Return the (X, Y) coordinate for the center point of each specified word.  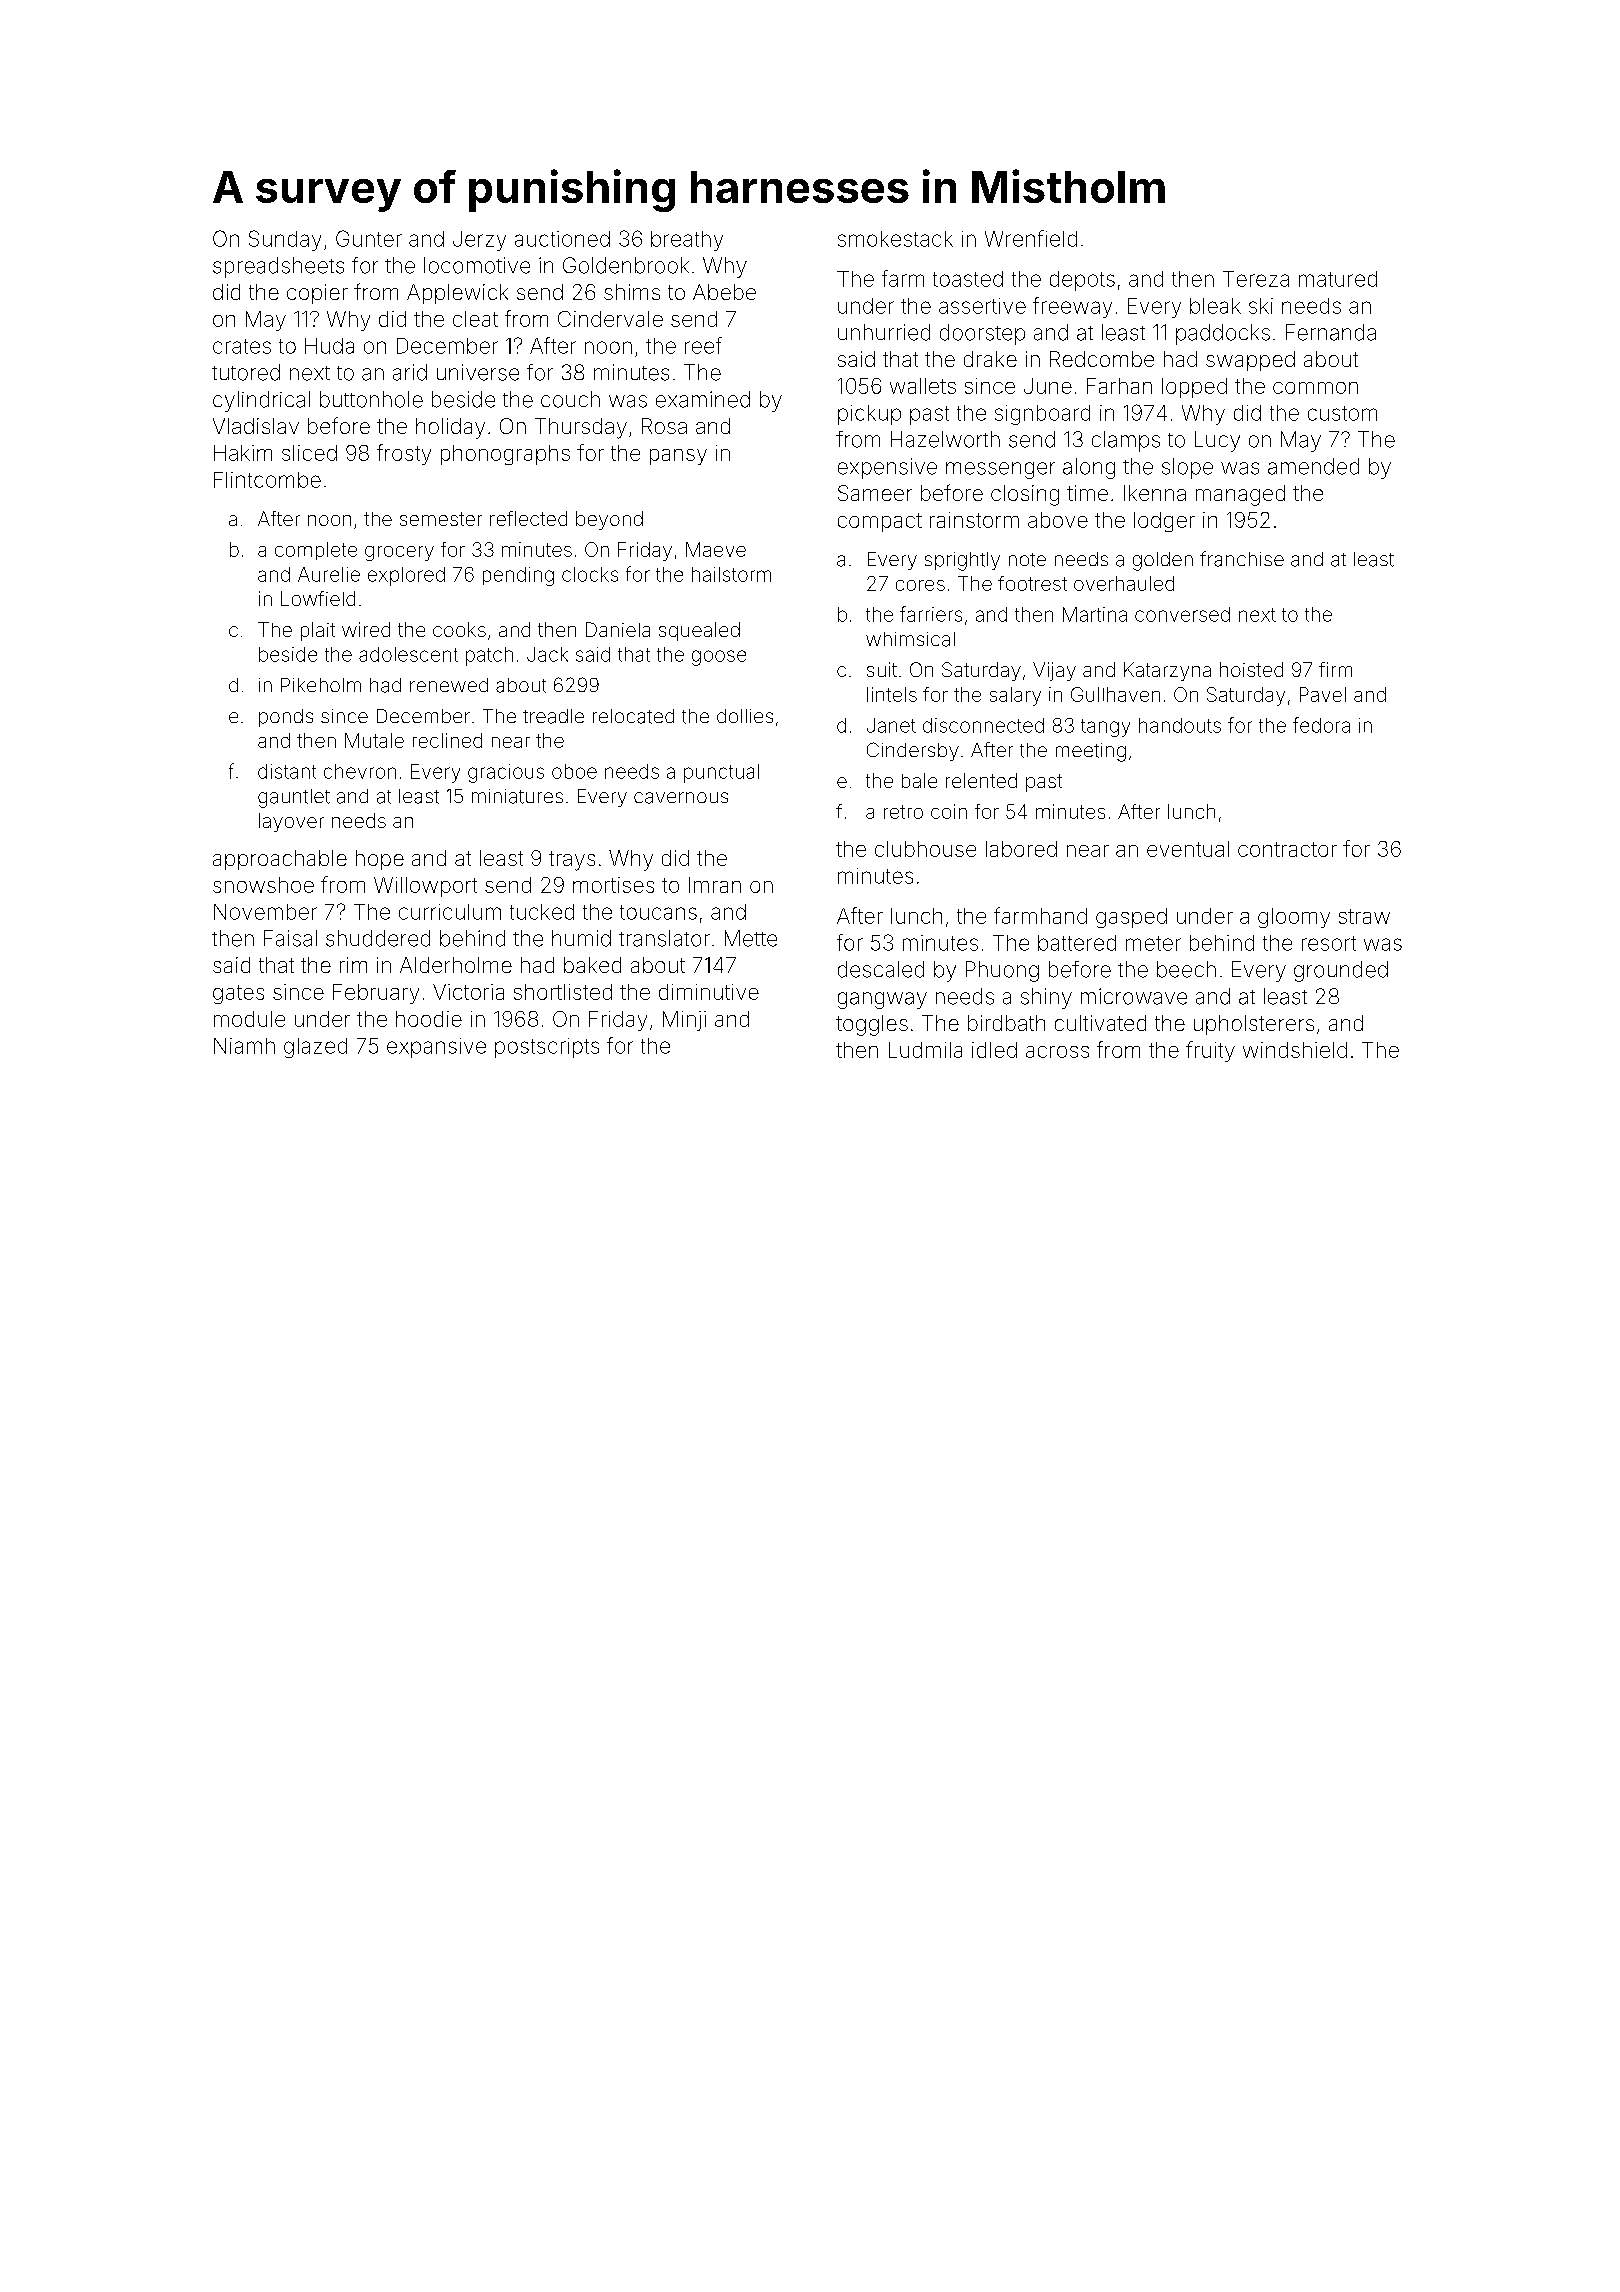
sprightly (962, 561)
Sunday (285, 240)
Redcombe (1102, 359)
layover (291, 822)
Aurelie (329, 574)
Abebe (724, 292)
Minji (684, 1021)
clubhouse (925, 849)
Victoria (468, 992)
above (1058, 520)
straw (1364, 916)
